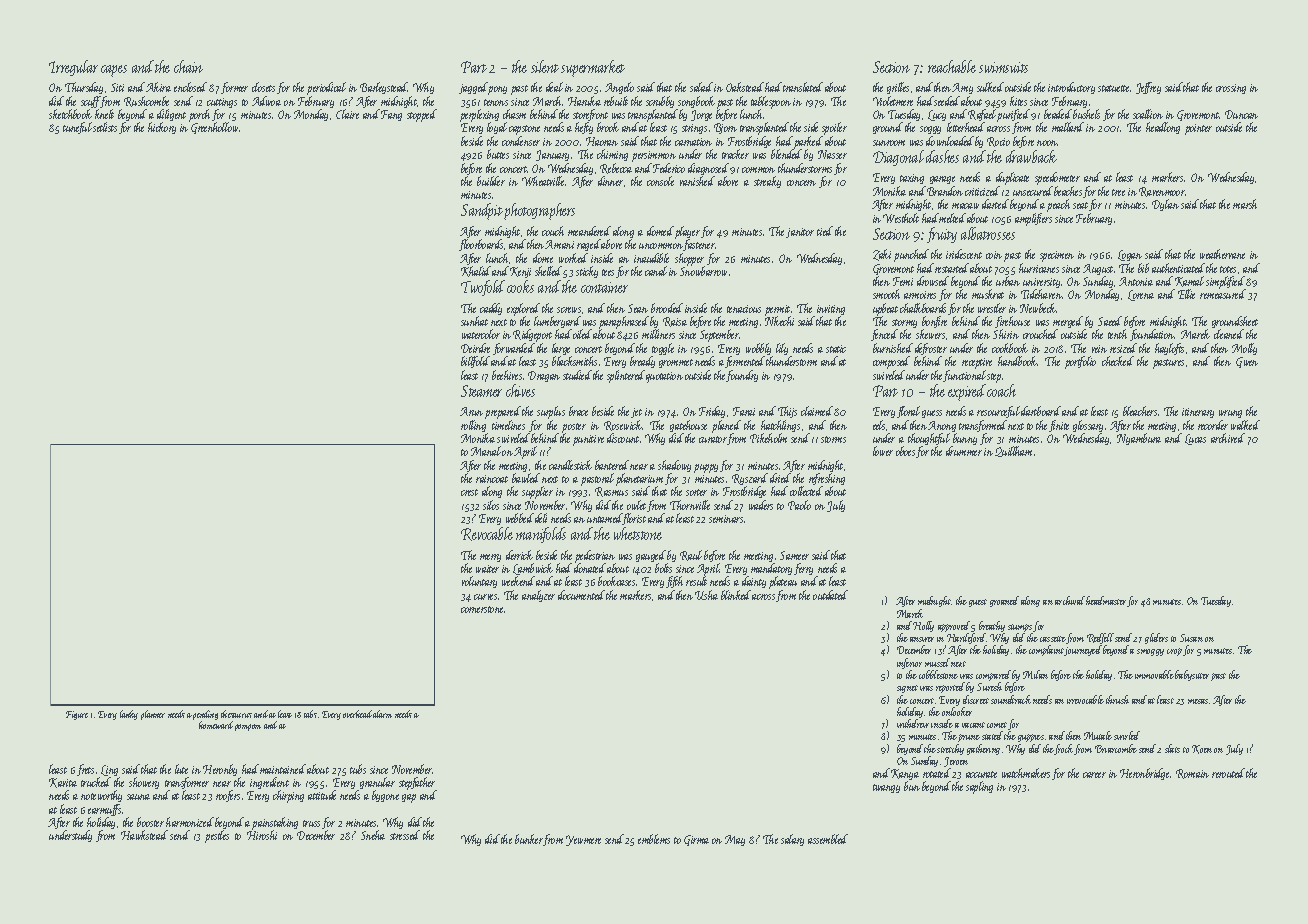 The height and width of the image is (924, 1308). What do you see at coordinates (1140, 411) in the image?
I see `bleachers` at bounding box center [1140, 411].
